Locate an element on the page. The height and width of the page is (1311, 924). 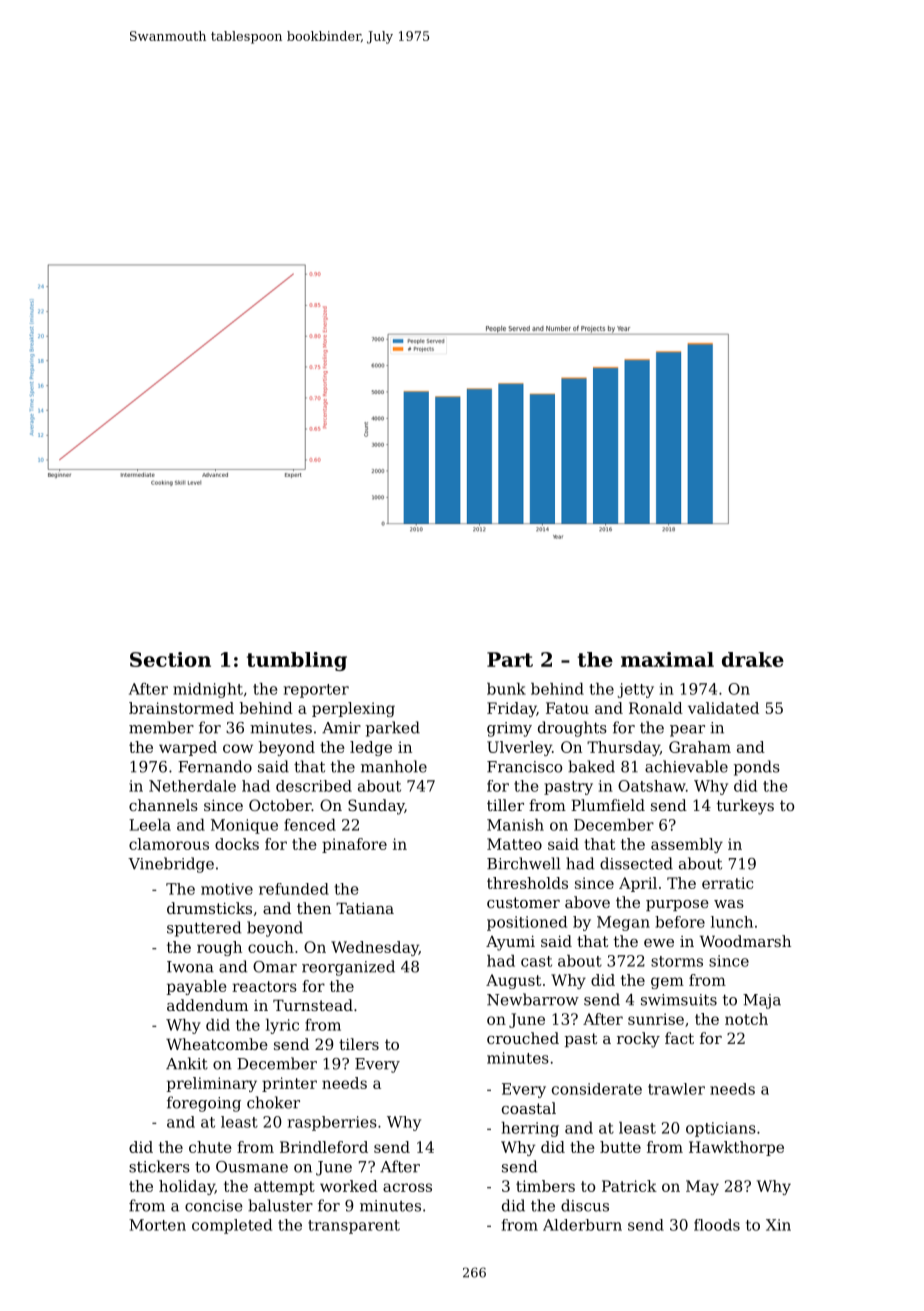
Ankit is located at coordinates (187, 1063).
